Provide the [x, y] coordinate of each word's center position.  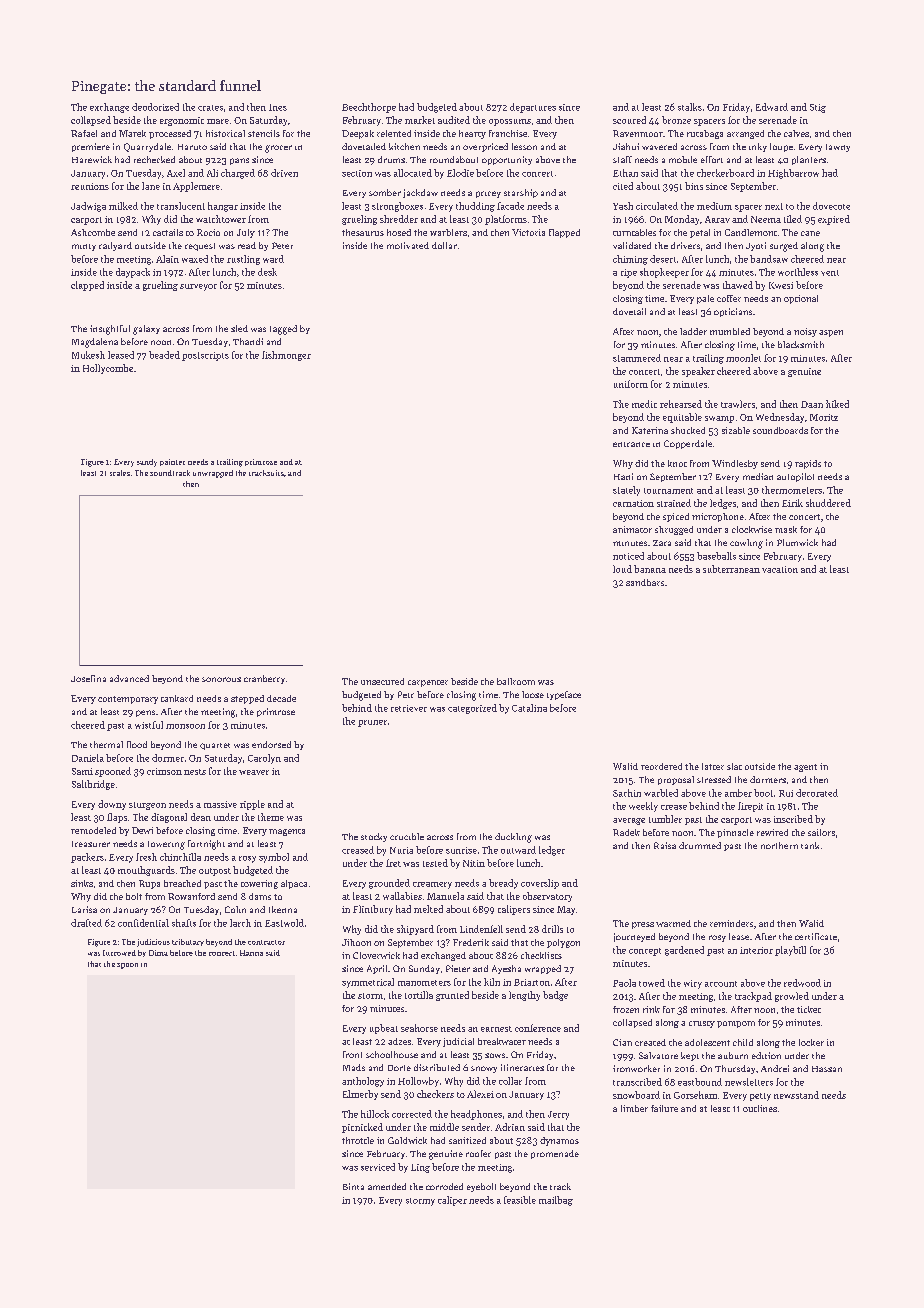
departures [533, 108]
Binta [353, 1186]
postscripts [205, 356]
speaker [698, 372]
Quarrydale [147, 147]
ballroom [516, 681]
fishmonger [286, 356]
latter [713, 766]
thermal [106, 744]
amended [387, 1186]
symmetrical [368, 983]
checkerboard [725, 173]
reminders [731, 923]
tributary [188, 942]
